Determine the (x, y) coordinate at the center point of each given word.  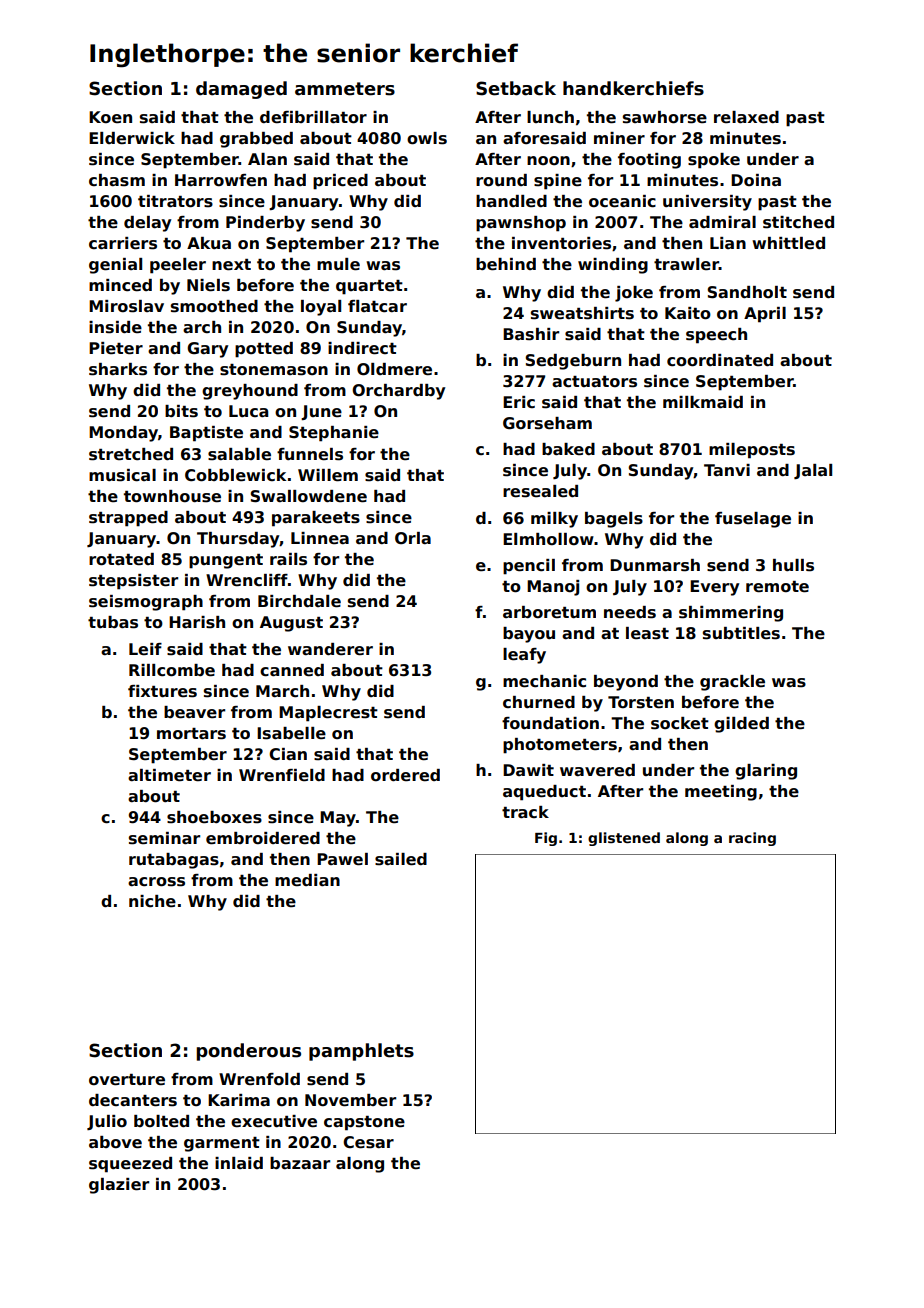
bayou (529, 635)
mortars (191, 734)
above (115, 1142)
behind (506, 264)
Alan (267, 159)
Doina (756, 180)
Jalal (813, 471)
